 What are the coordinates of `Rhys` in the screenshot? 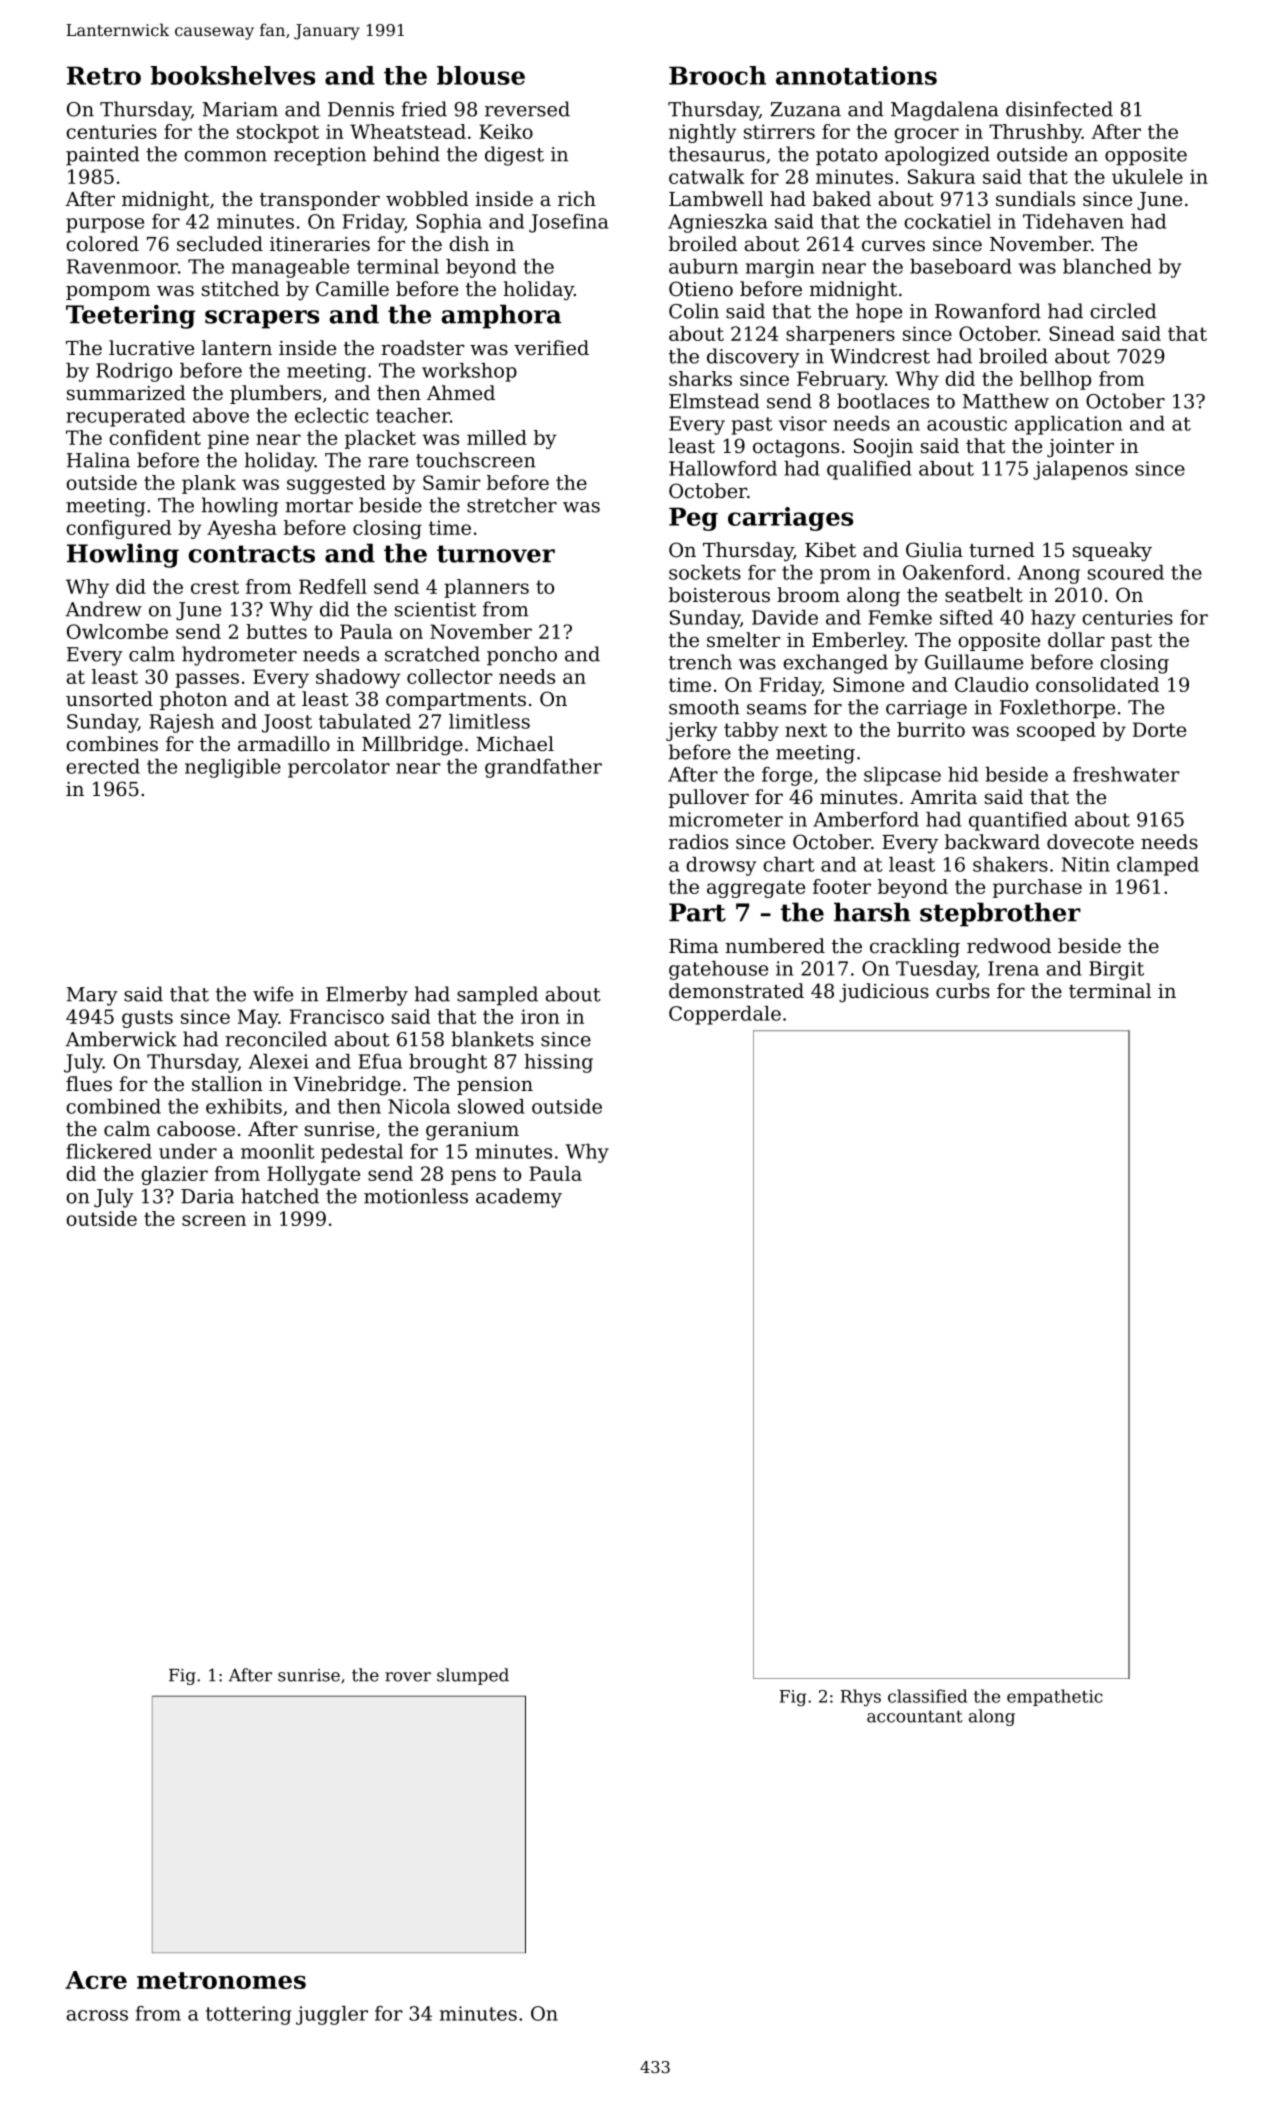 It's located at (860, 1698).
